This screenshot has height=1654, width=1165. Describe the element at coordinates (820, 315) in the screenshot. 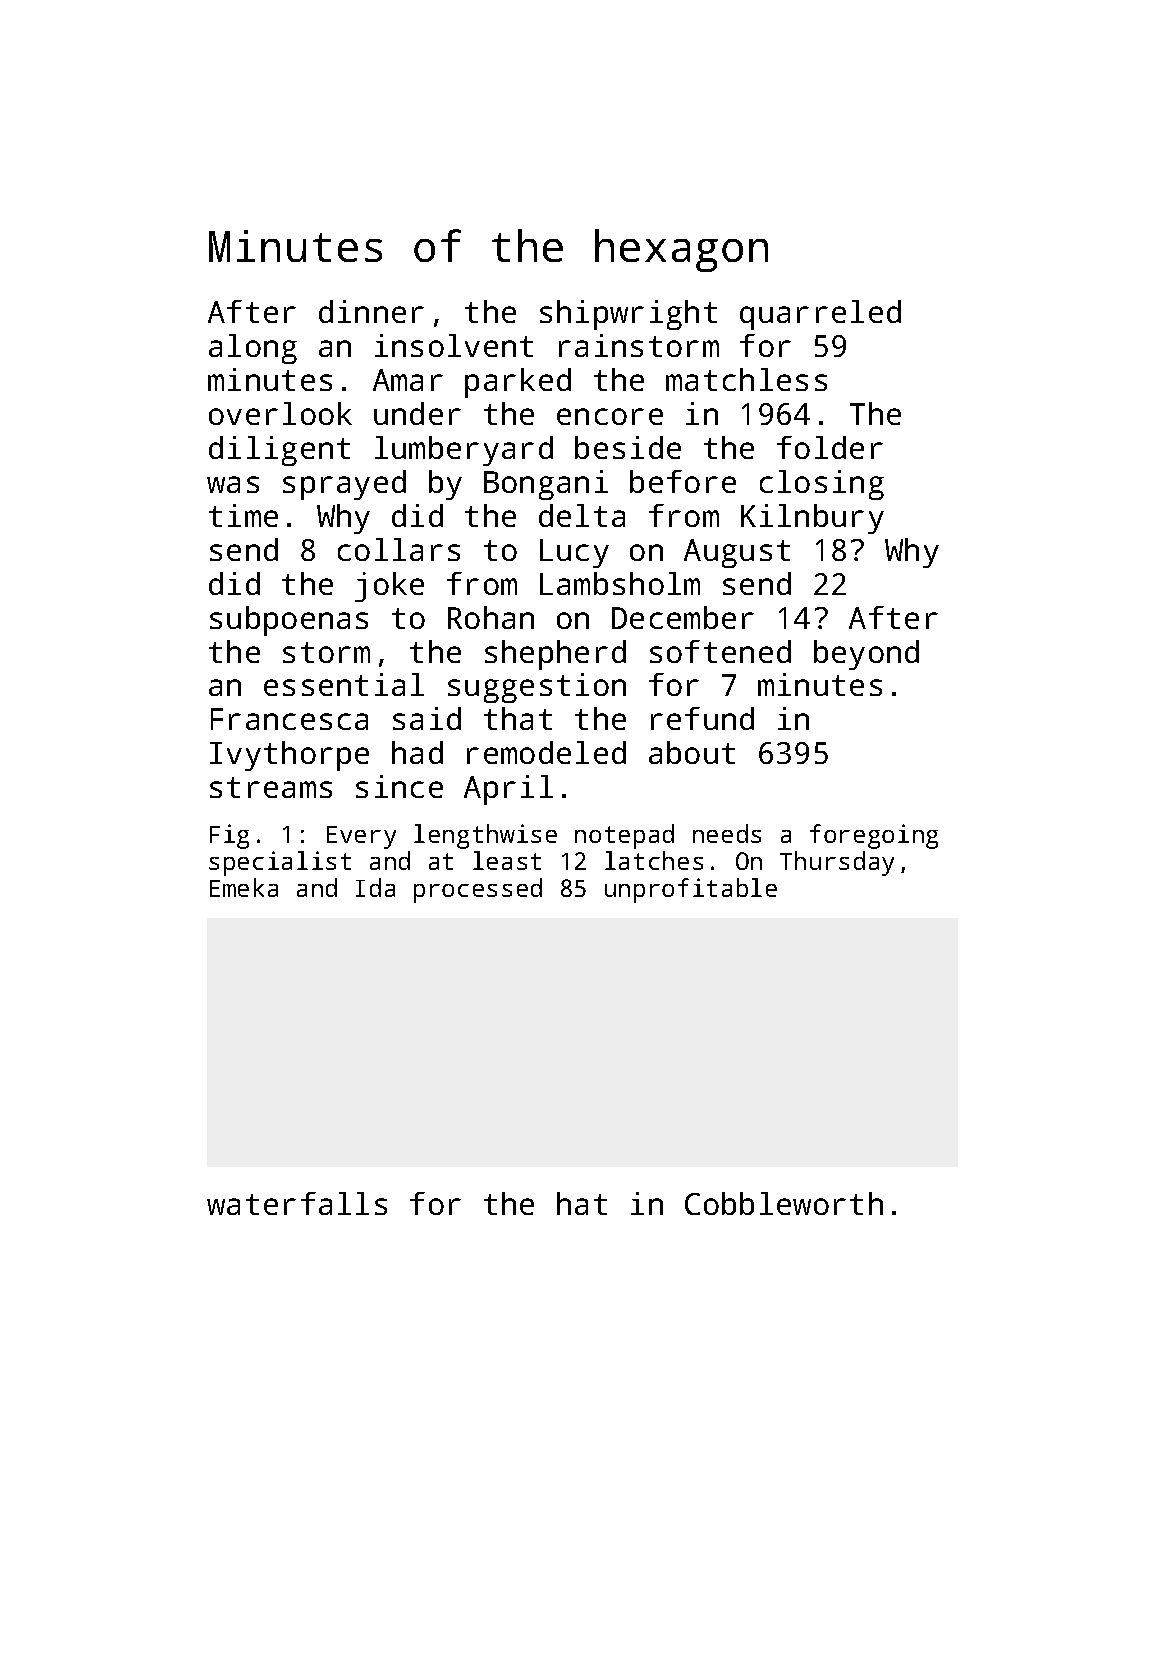

I see `quarreled` at that location.
